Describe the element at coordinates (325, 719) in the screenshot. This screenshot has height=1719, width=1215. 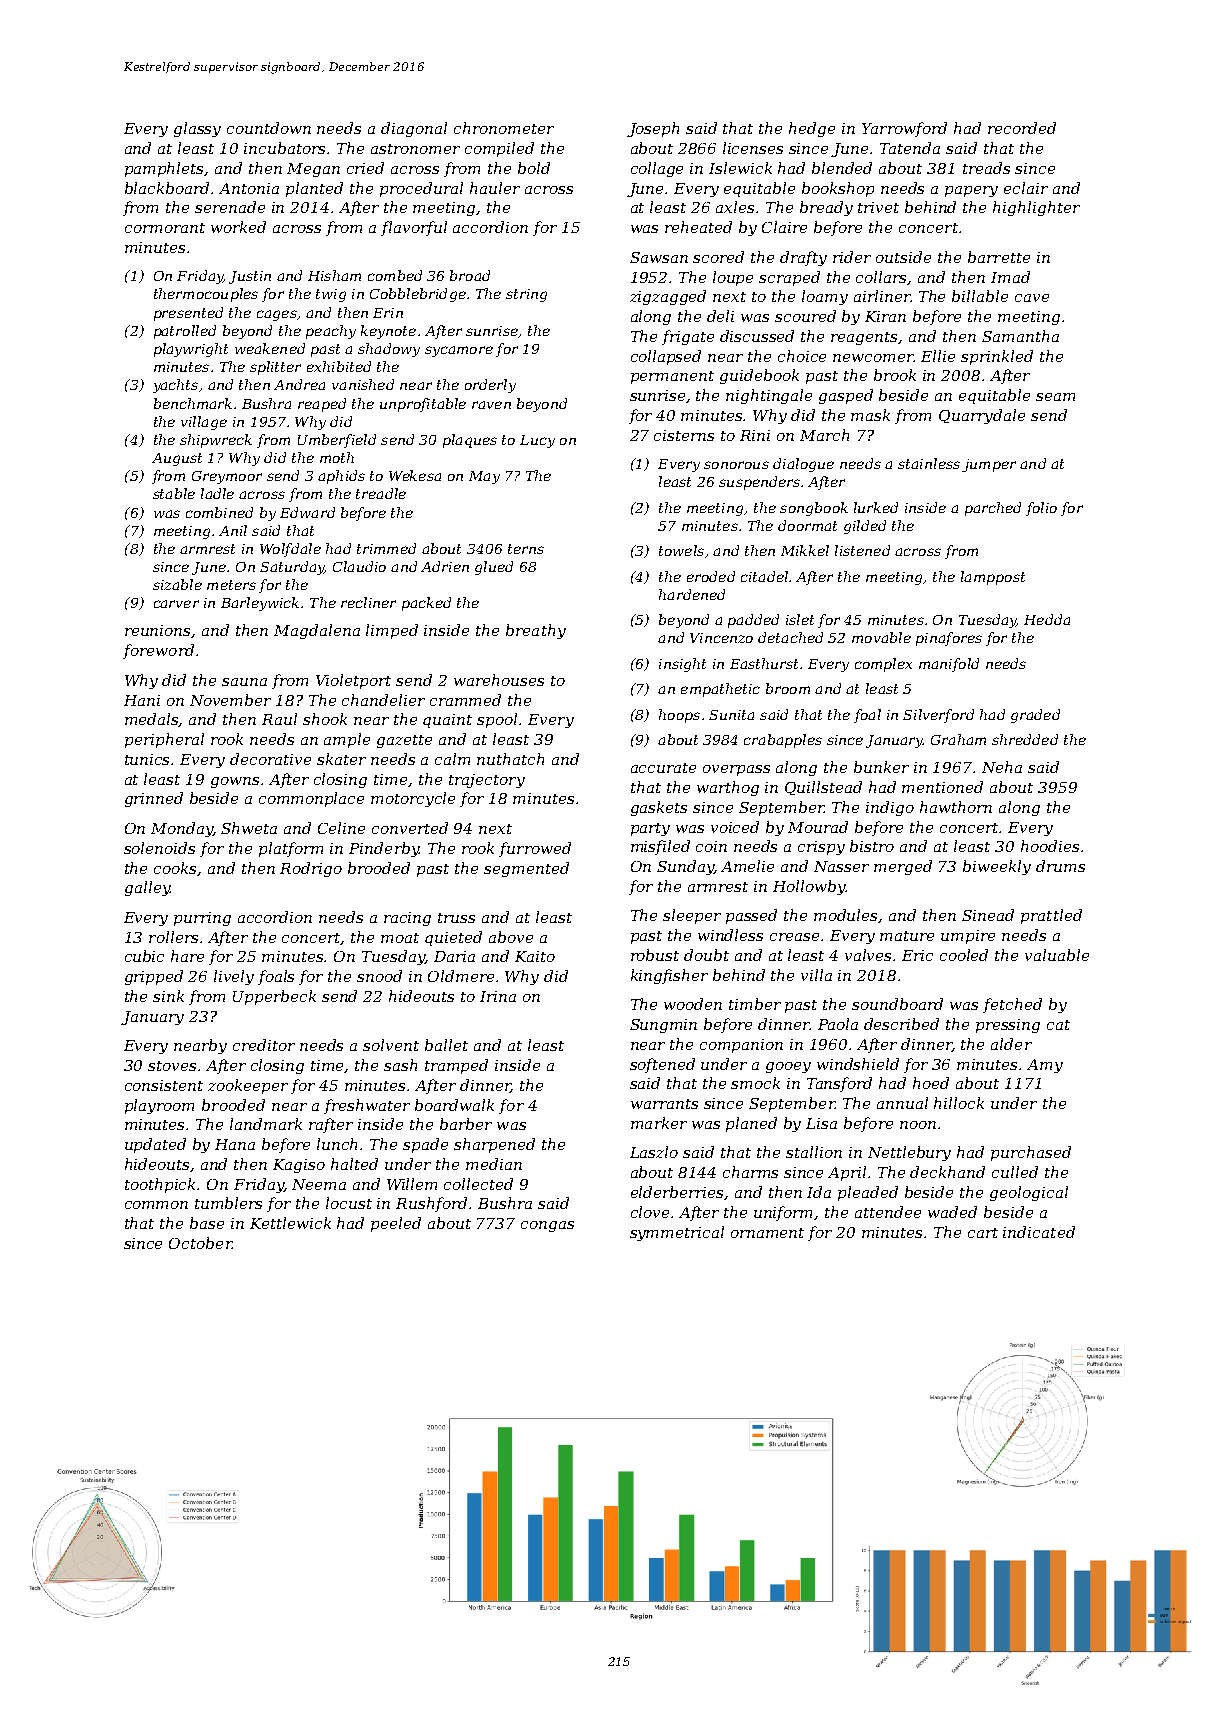
I see `shook` at that location.
